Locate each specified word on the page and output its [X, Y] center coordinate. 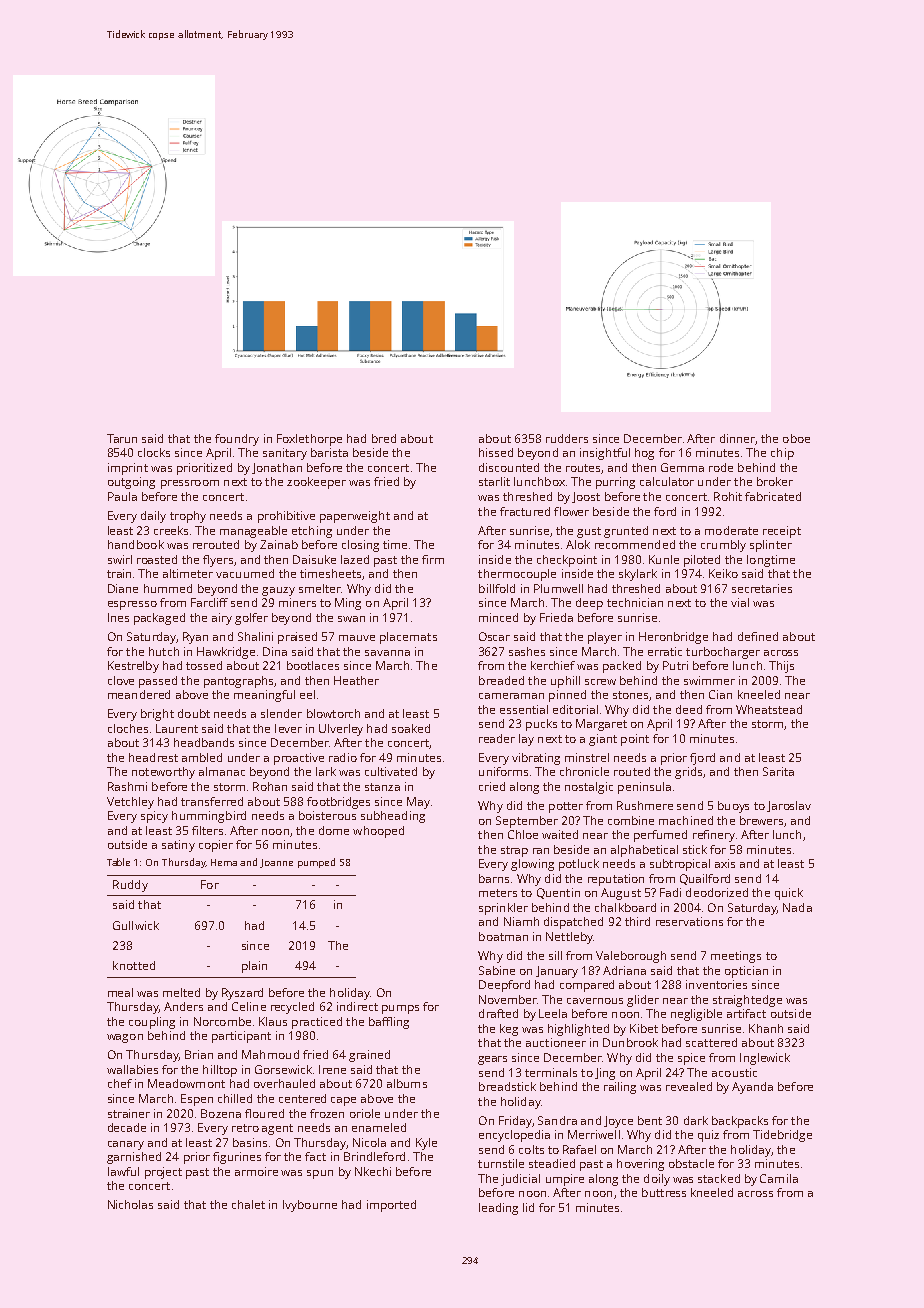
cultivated [391, 771]
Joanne [276, 863]
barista [329, 452]
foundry [237, 440]
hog [644, 454]
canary [126, 1145]
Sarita [778, 771]
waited [560, 834]
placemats [408, 638]
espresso [132, 605]
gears [492, 1060]
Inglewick [765, 1059]
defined [758, 636]
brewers [761, 820]
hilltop [220, 1071]
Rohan [270, 786]
